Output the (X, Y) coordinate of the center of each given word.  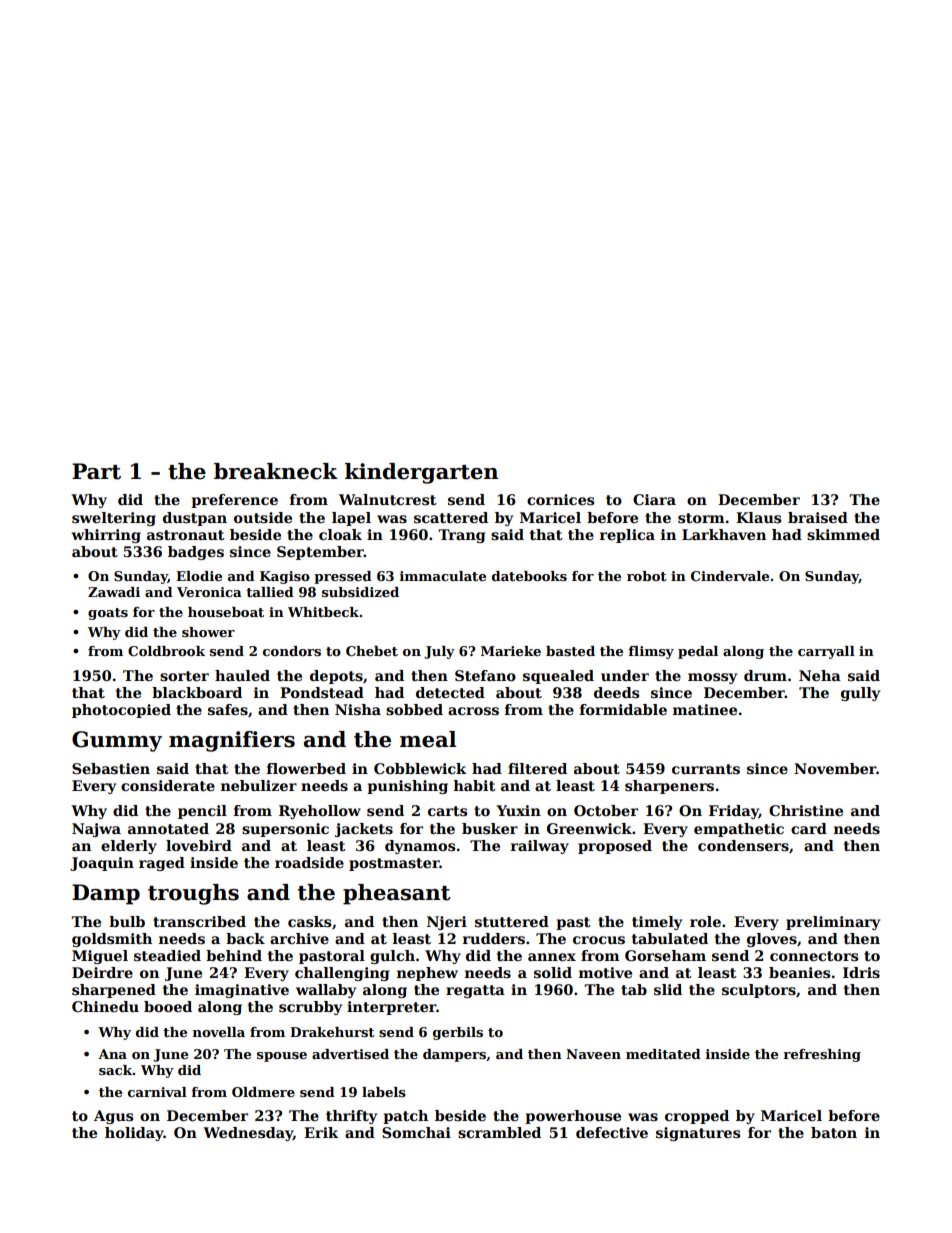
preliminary (833, 923)
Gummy (117, 741)
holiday (134, 1134)
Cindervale (730, 576)
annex (552, 957)
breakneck (276, 471)
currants (706, 769)
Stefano (485, 675)
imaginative (242, 991)
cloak (340, 534)
